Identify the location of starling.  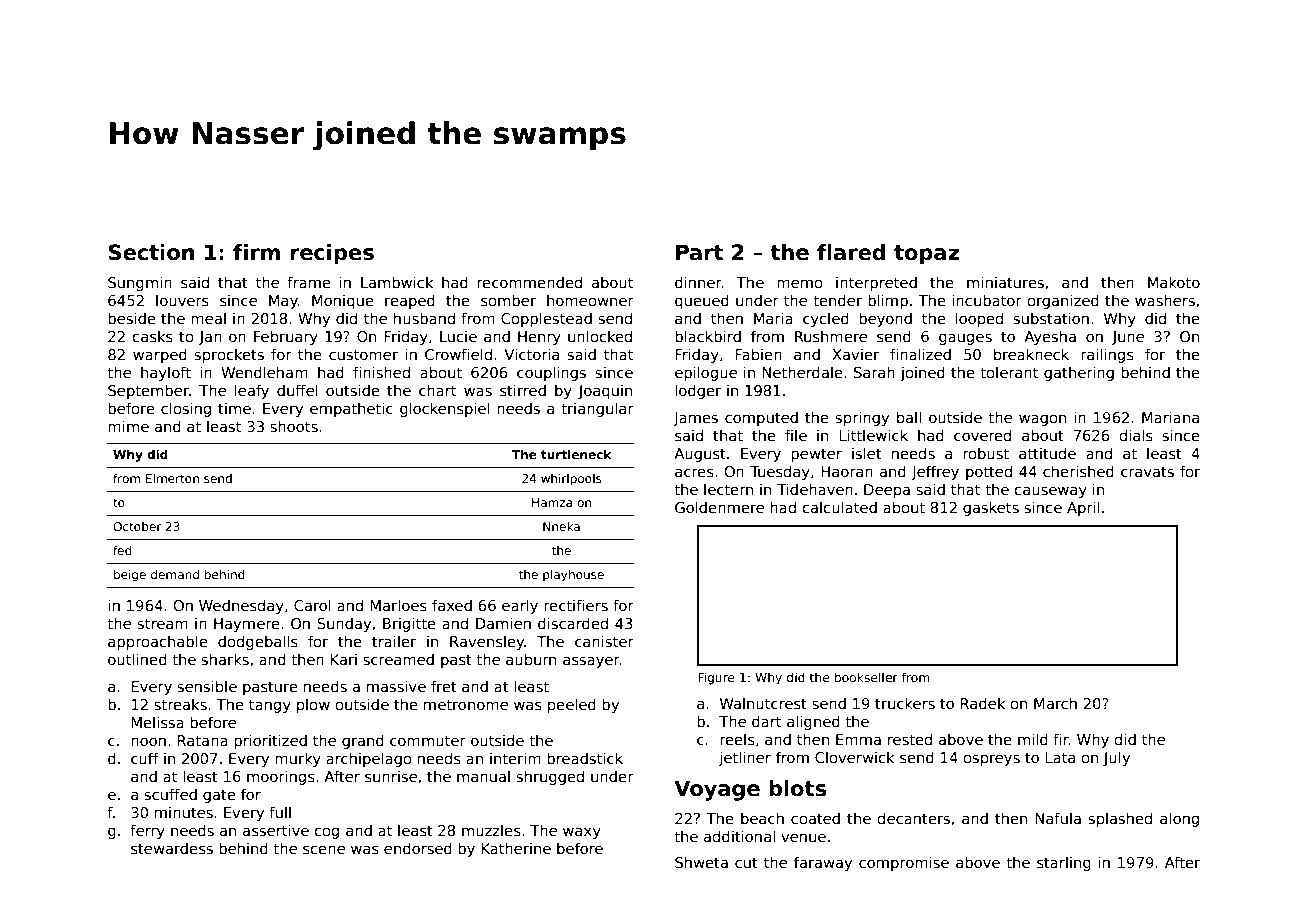
(1064, 864).
